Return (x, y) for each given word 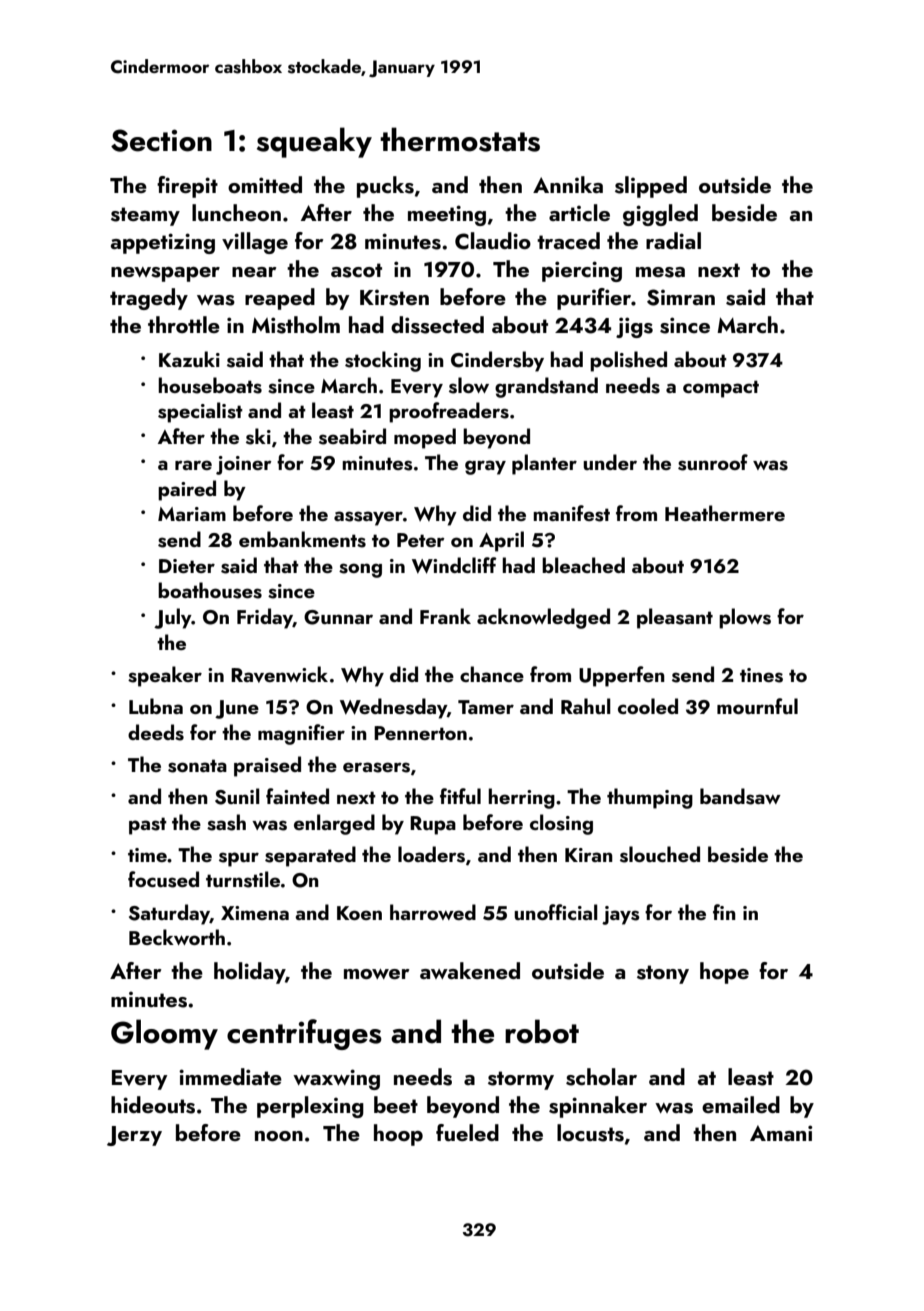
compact (721, 389)
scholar (601, 1077)
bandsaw (740, 796)
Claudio (493, 241)
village (255, 243)
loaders (431, 854)
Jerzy (134, 1136)
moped (425, 438)
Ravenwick (279, 674)
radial (673, 240)
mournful (757, 706)
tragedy (149, 299)
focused (163, 879)
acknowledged (543, 618)
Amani (781, 1133)
